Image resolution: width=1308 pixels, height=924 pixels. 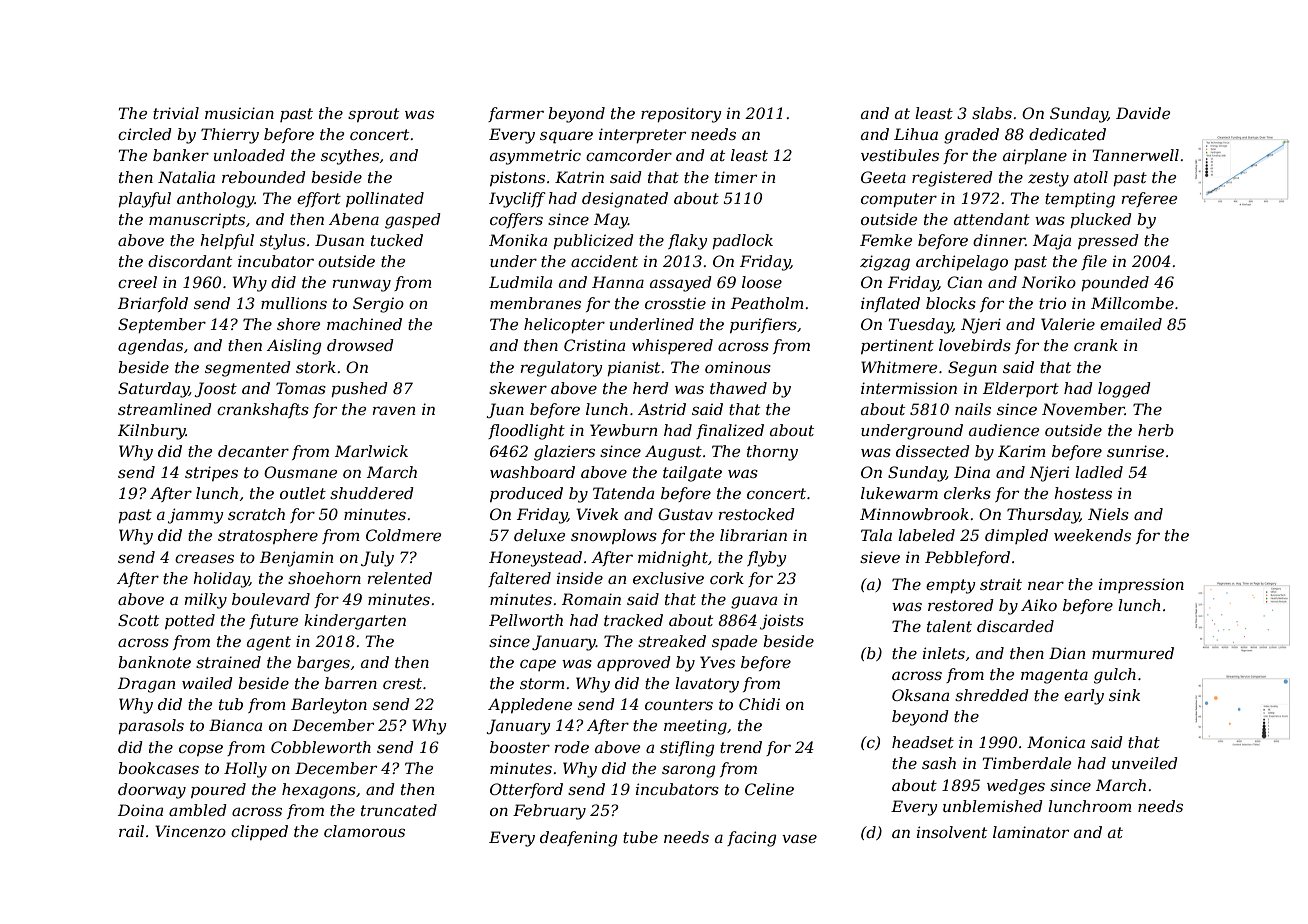 What do you see at coordinates (196, 516) in the document?
I see `jammy` at bounding box center [196, 516].
